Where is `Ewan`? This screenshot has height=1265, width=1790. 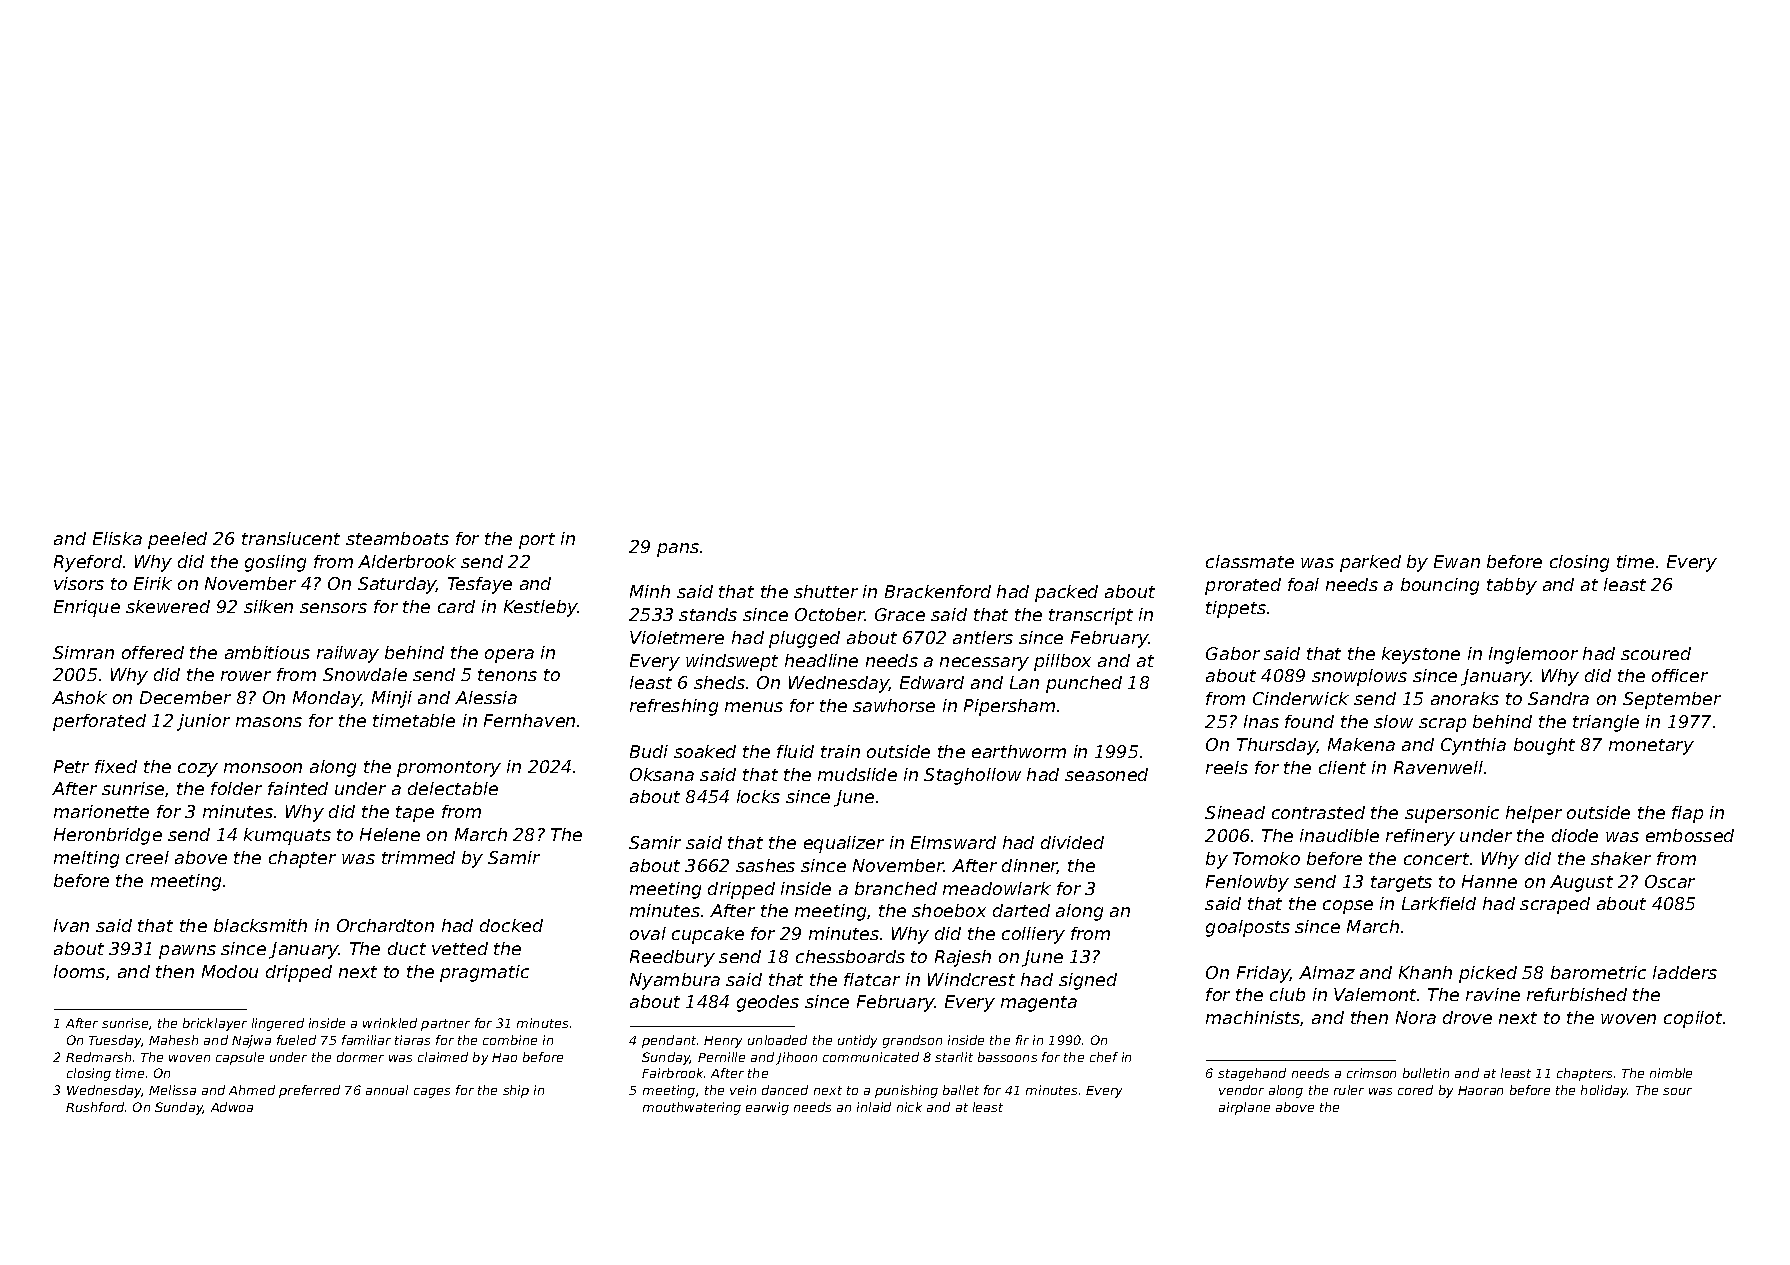
Ewan is located at coordinates (1457, 561).
